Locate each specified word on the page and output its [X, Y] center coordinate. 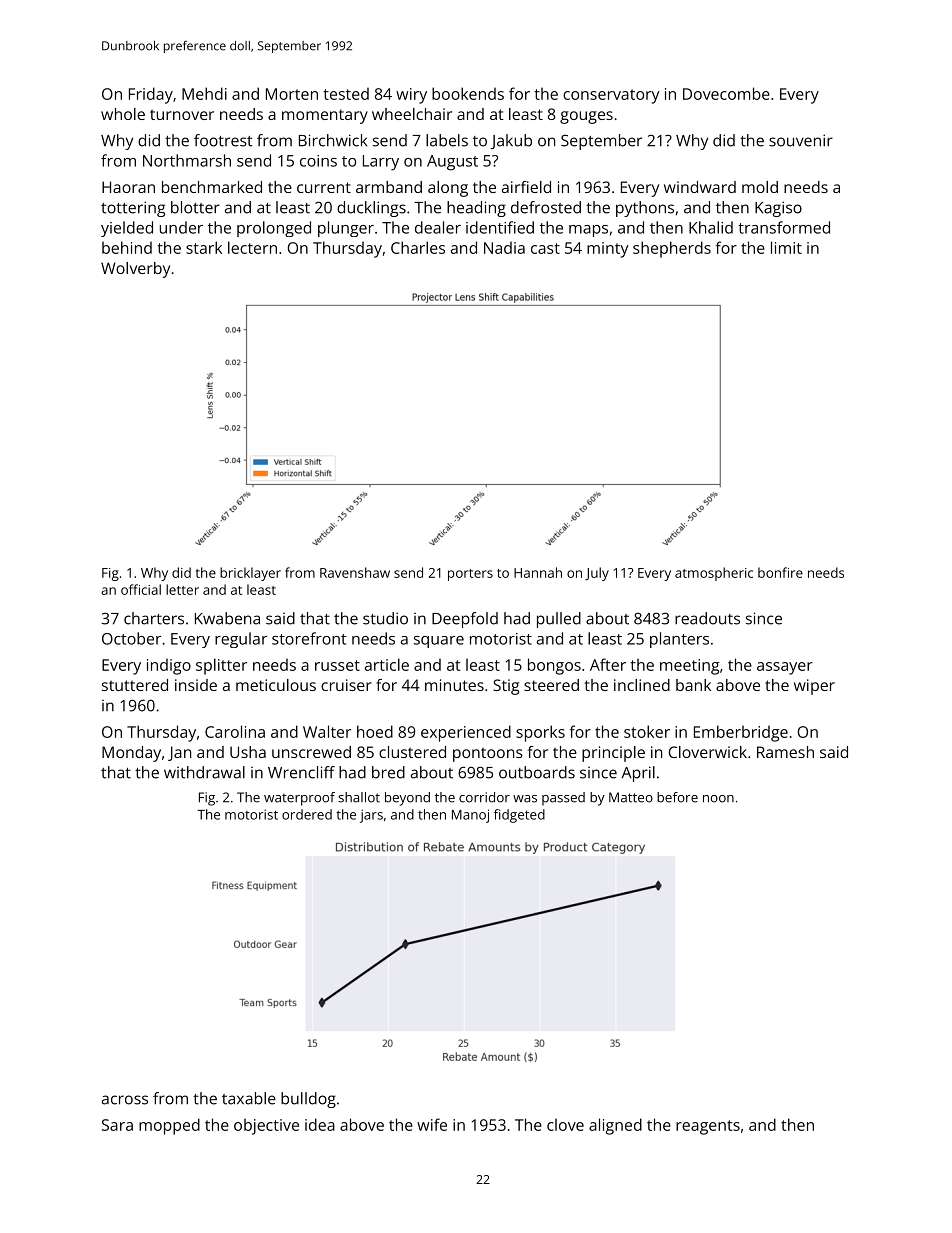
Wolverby [135, 270]
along [448, 189]
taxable [249, 1098]
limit [786, 247]
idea [320, 1124]
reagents [708, 1127]
